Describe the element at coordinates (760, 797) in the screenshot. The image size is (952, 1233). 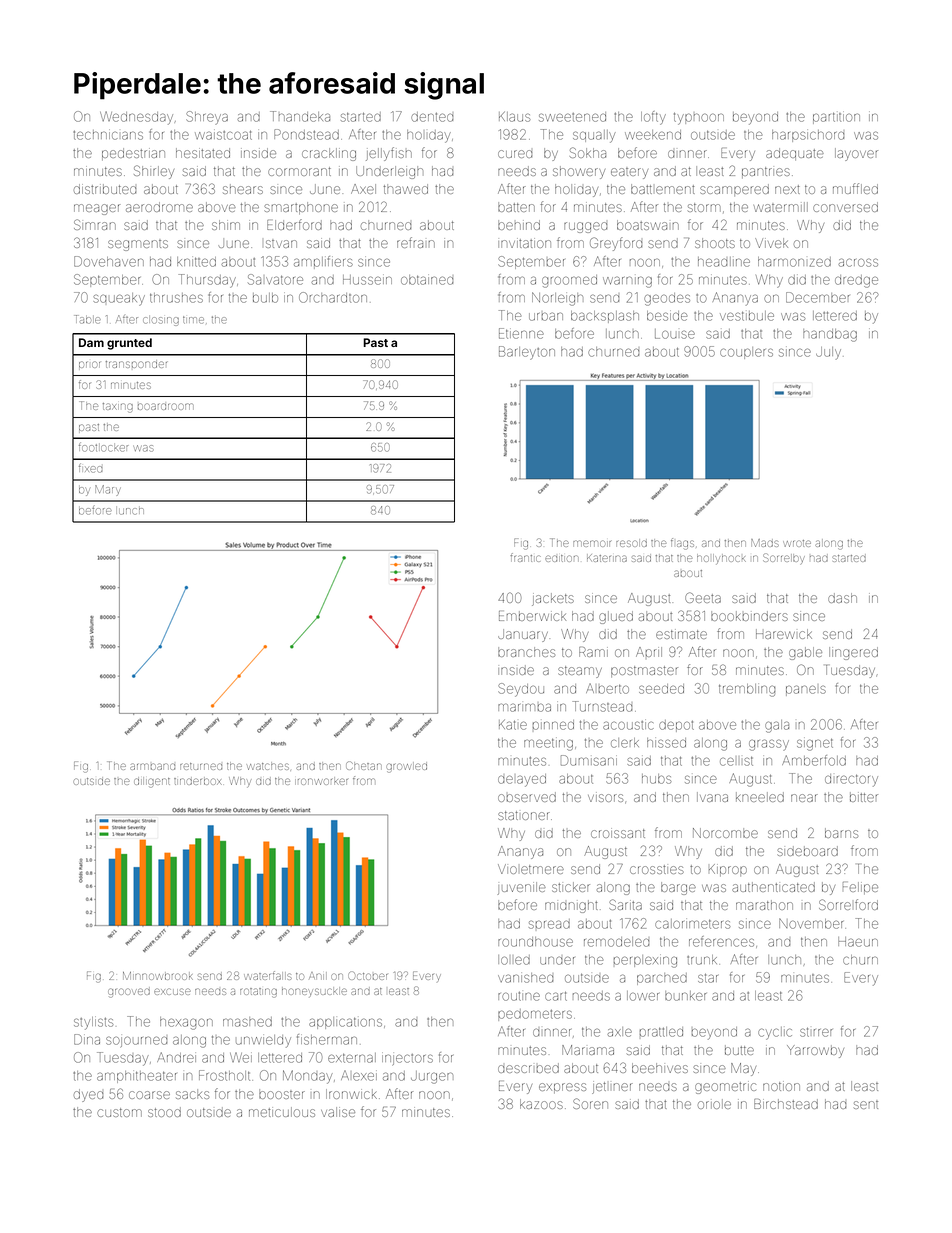
I see `kneeled` at that location.
